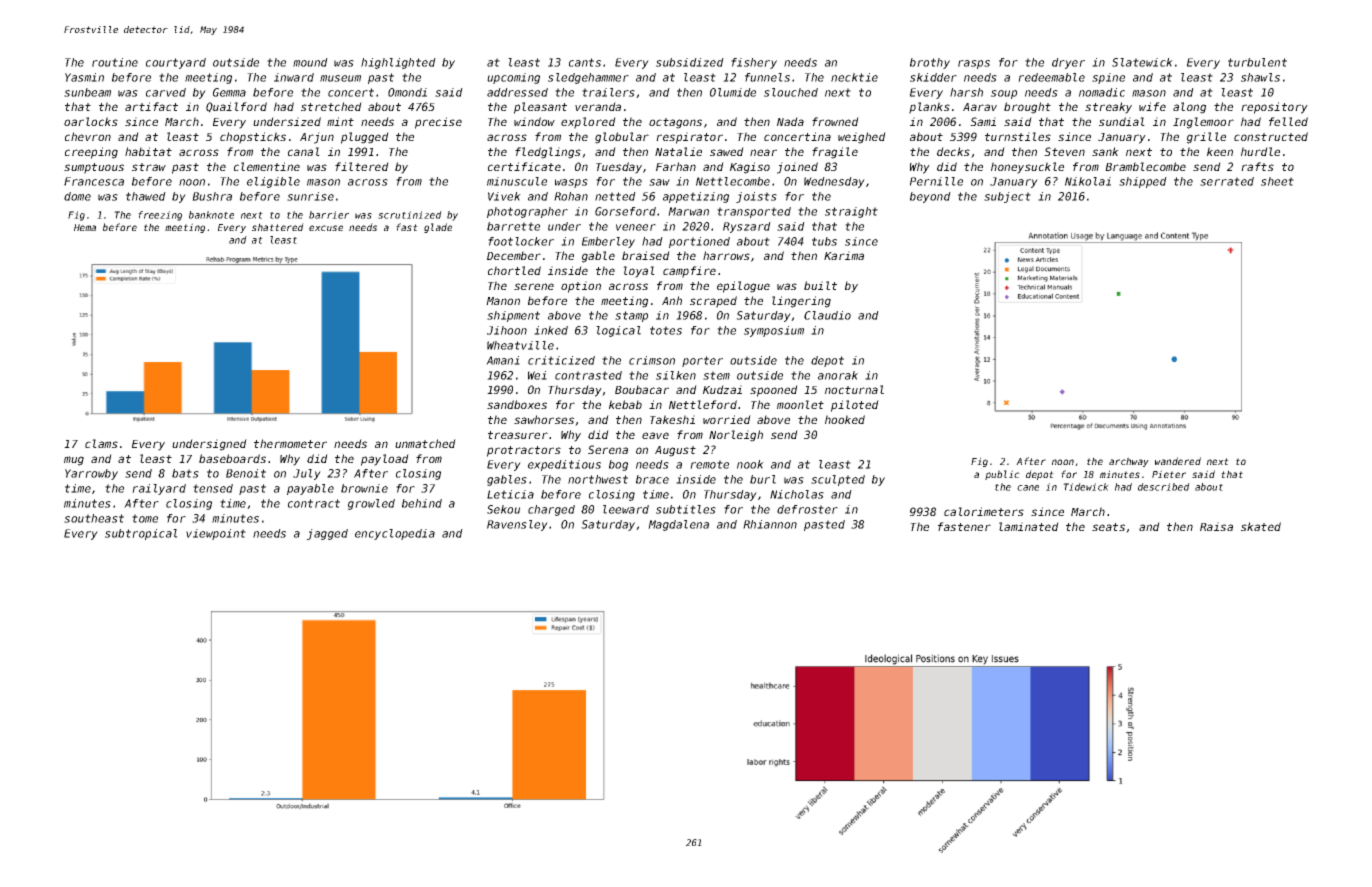 Image resolution: width=1372 pixels, height=887 pixels. Describe the element at coordinates (232, 458) in the screenshot. I see `baseboards` at that location.
